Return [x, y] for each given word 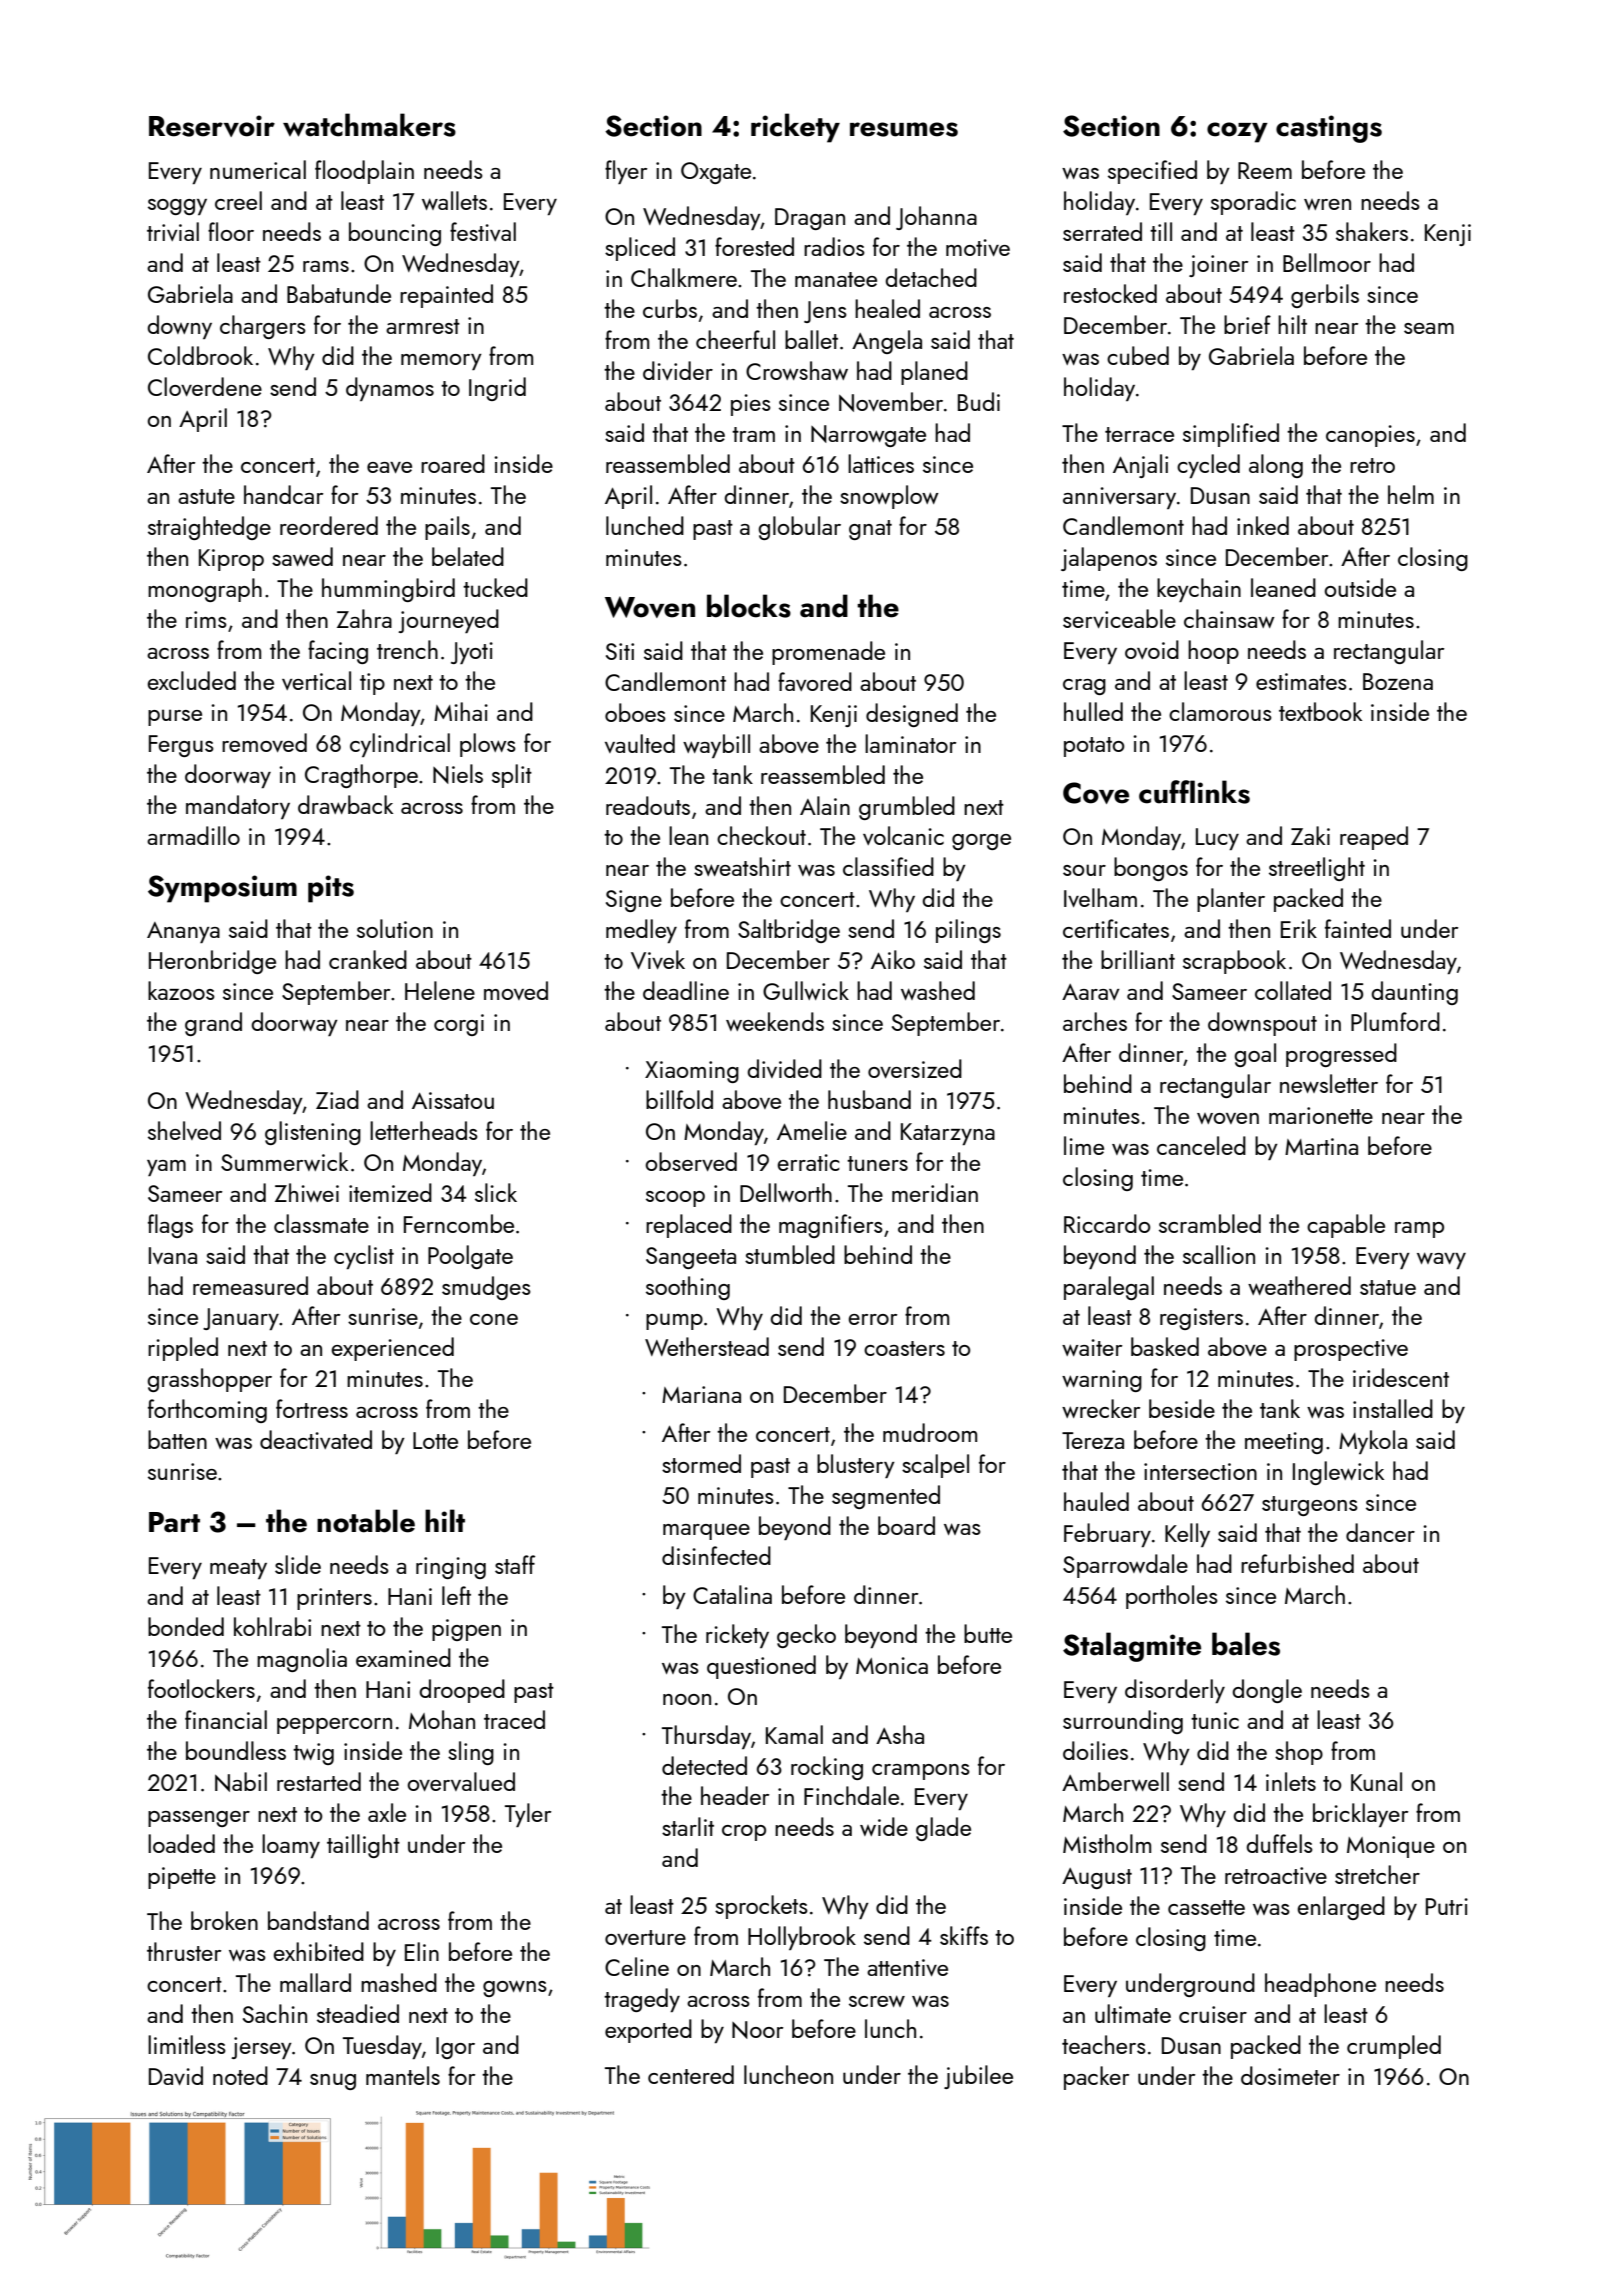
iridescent [1401, 1377]
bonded [186, 1626]
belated [468, 556]
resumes [904, 129]
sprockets [761, 1907]
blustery [856, 1466]
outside [1360, 587]
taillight [363, 1846]
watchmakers [369, 125]
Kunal [1376, 1781]
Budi [979, 401]
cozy [1237, 132]
